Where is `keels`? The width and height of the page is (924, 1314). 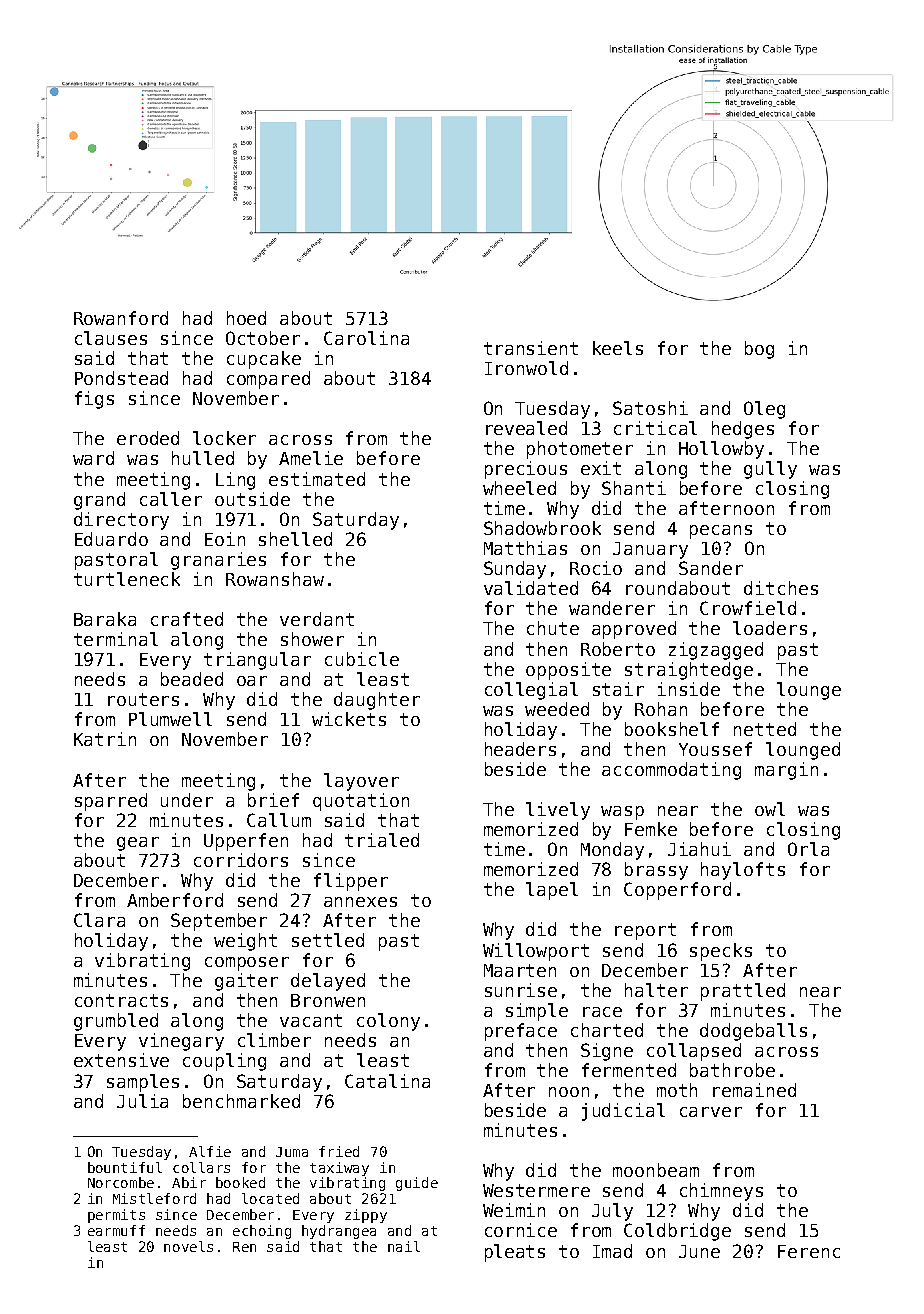 keels is located at coordinates (618, 348).
